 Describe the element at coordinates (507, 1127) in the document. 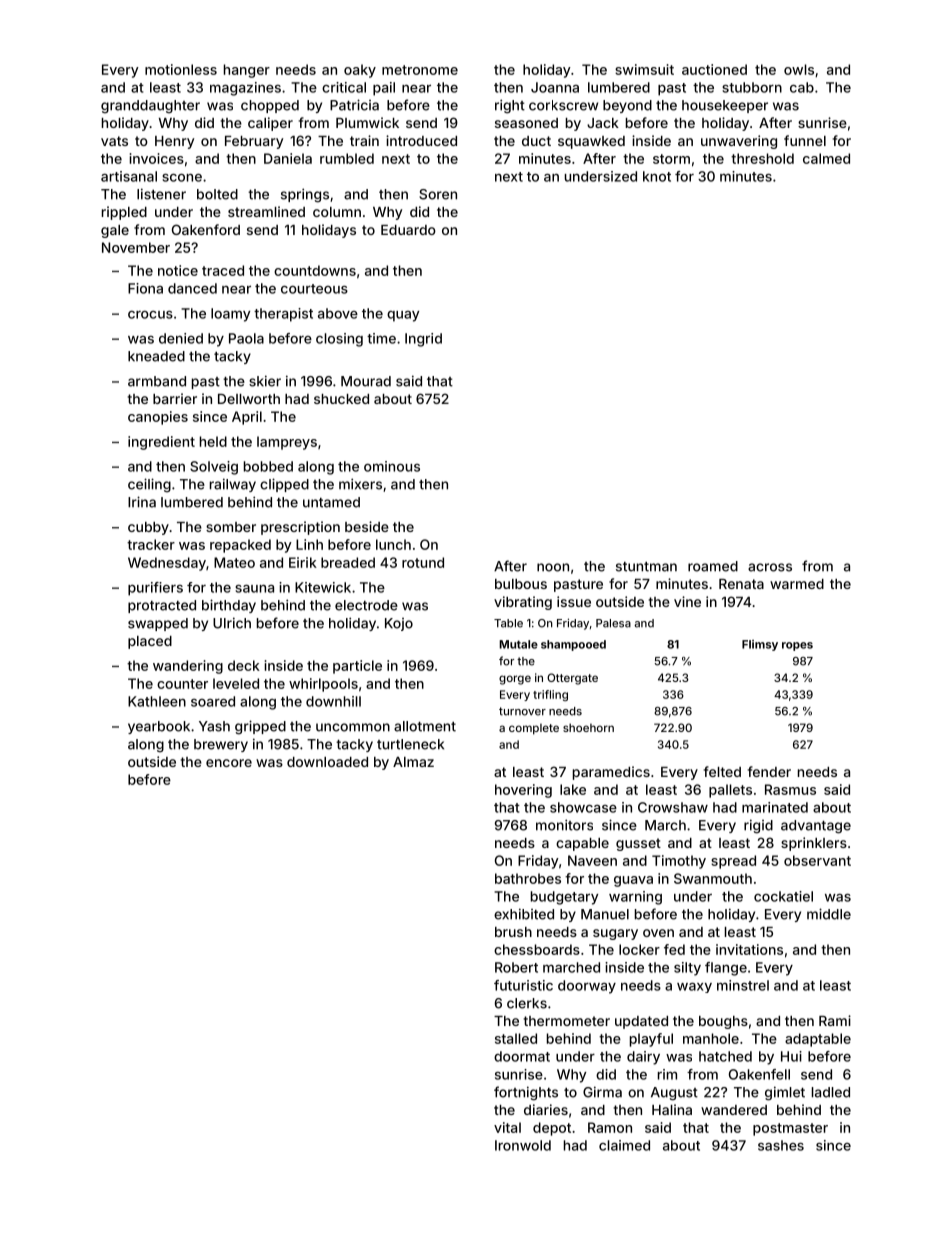

I see `vital` at that location.
